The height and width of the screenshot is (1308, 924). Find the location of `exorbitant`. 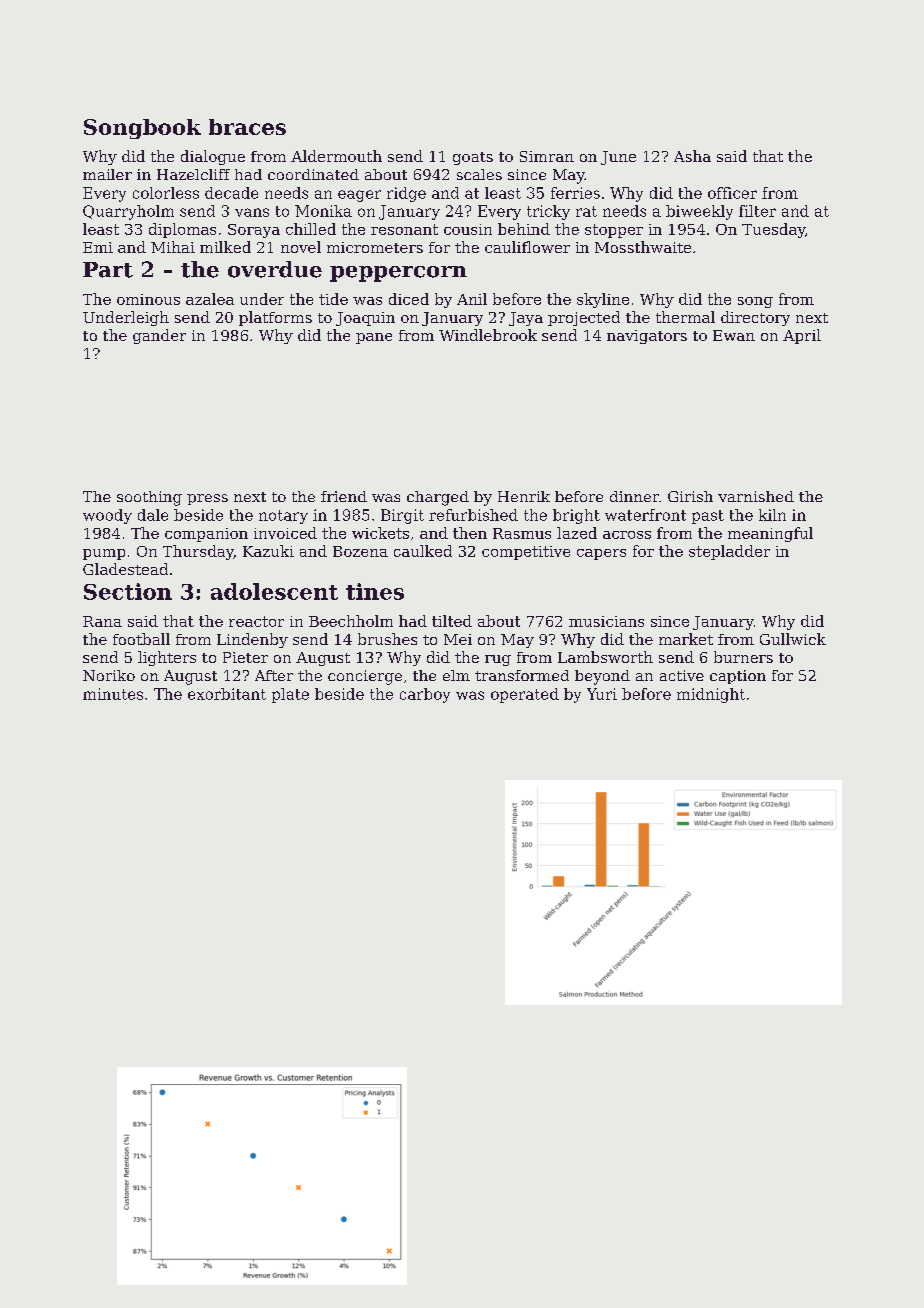

exorbitant is located at coordinates (227, 694).
